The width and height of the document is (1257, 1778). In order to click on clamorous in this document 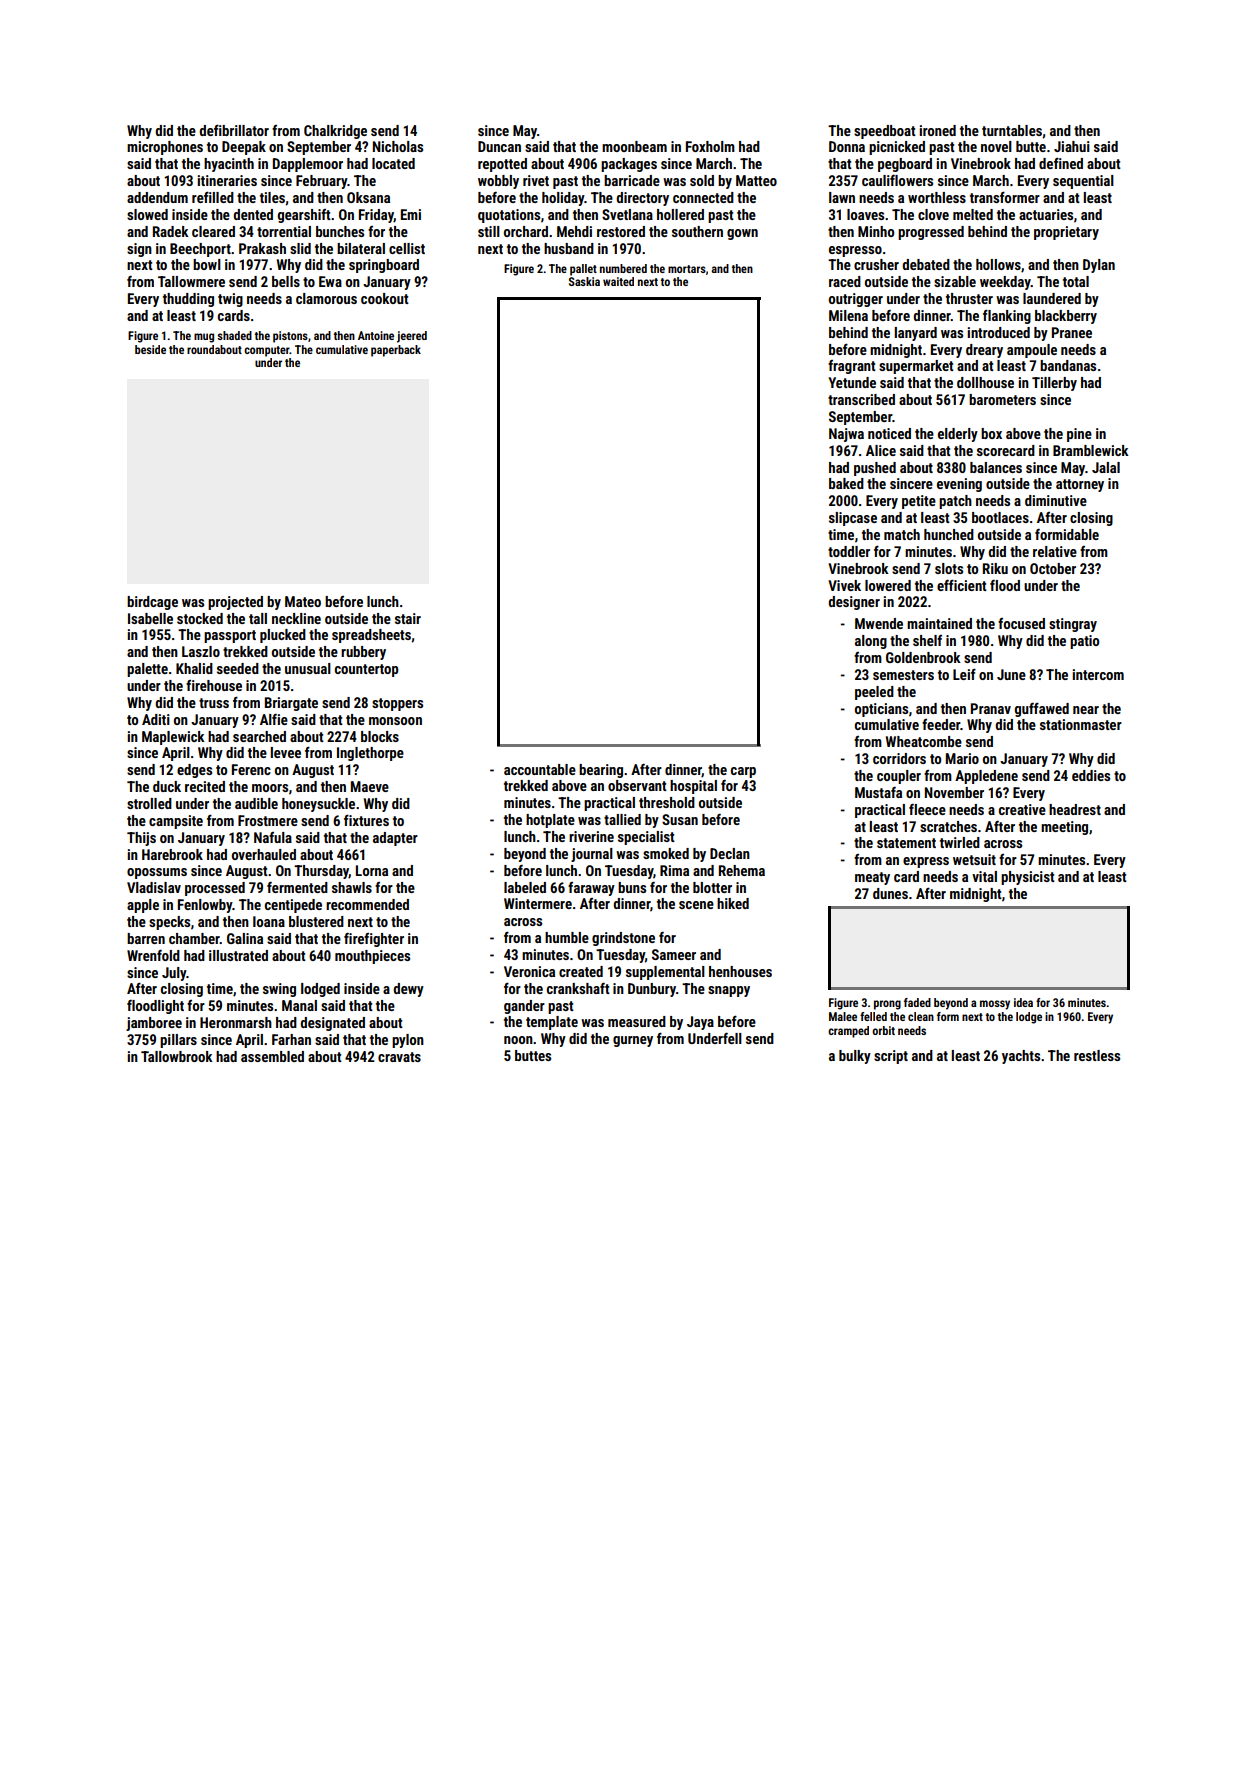, I will do `click(326, 298)`.
